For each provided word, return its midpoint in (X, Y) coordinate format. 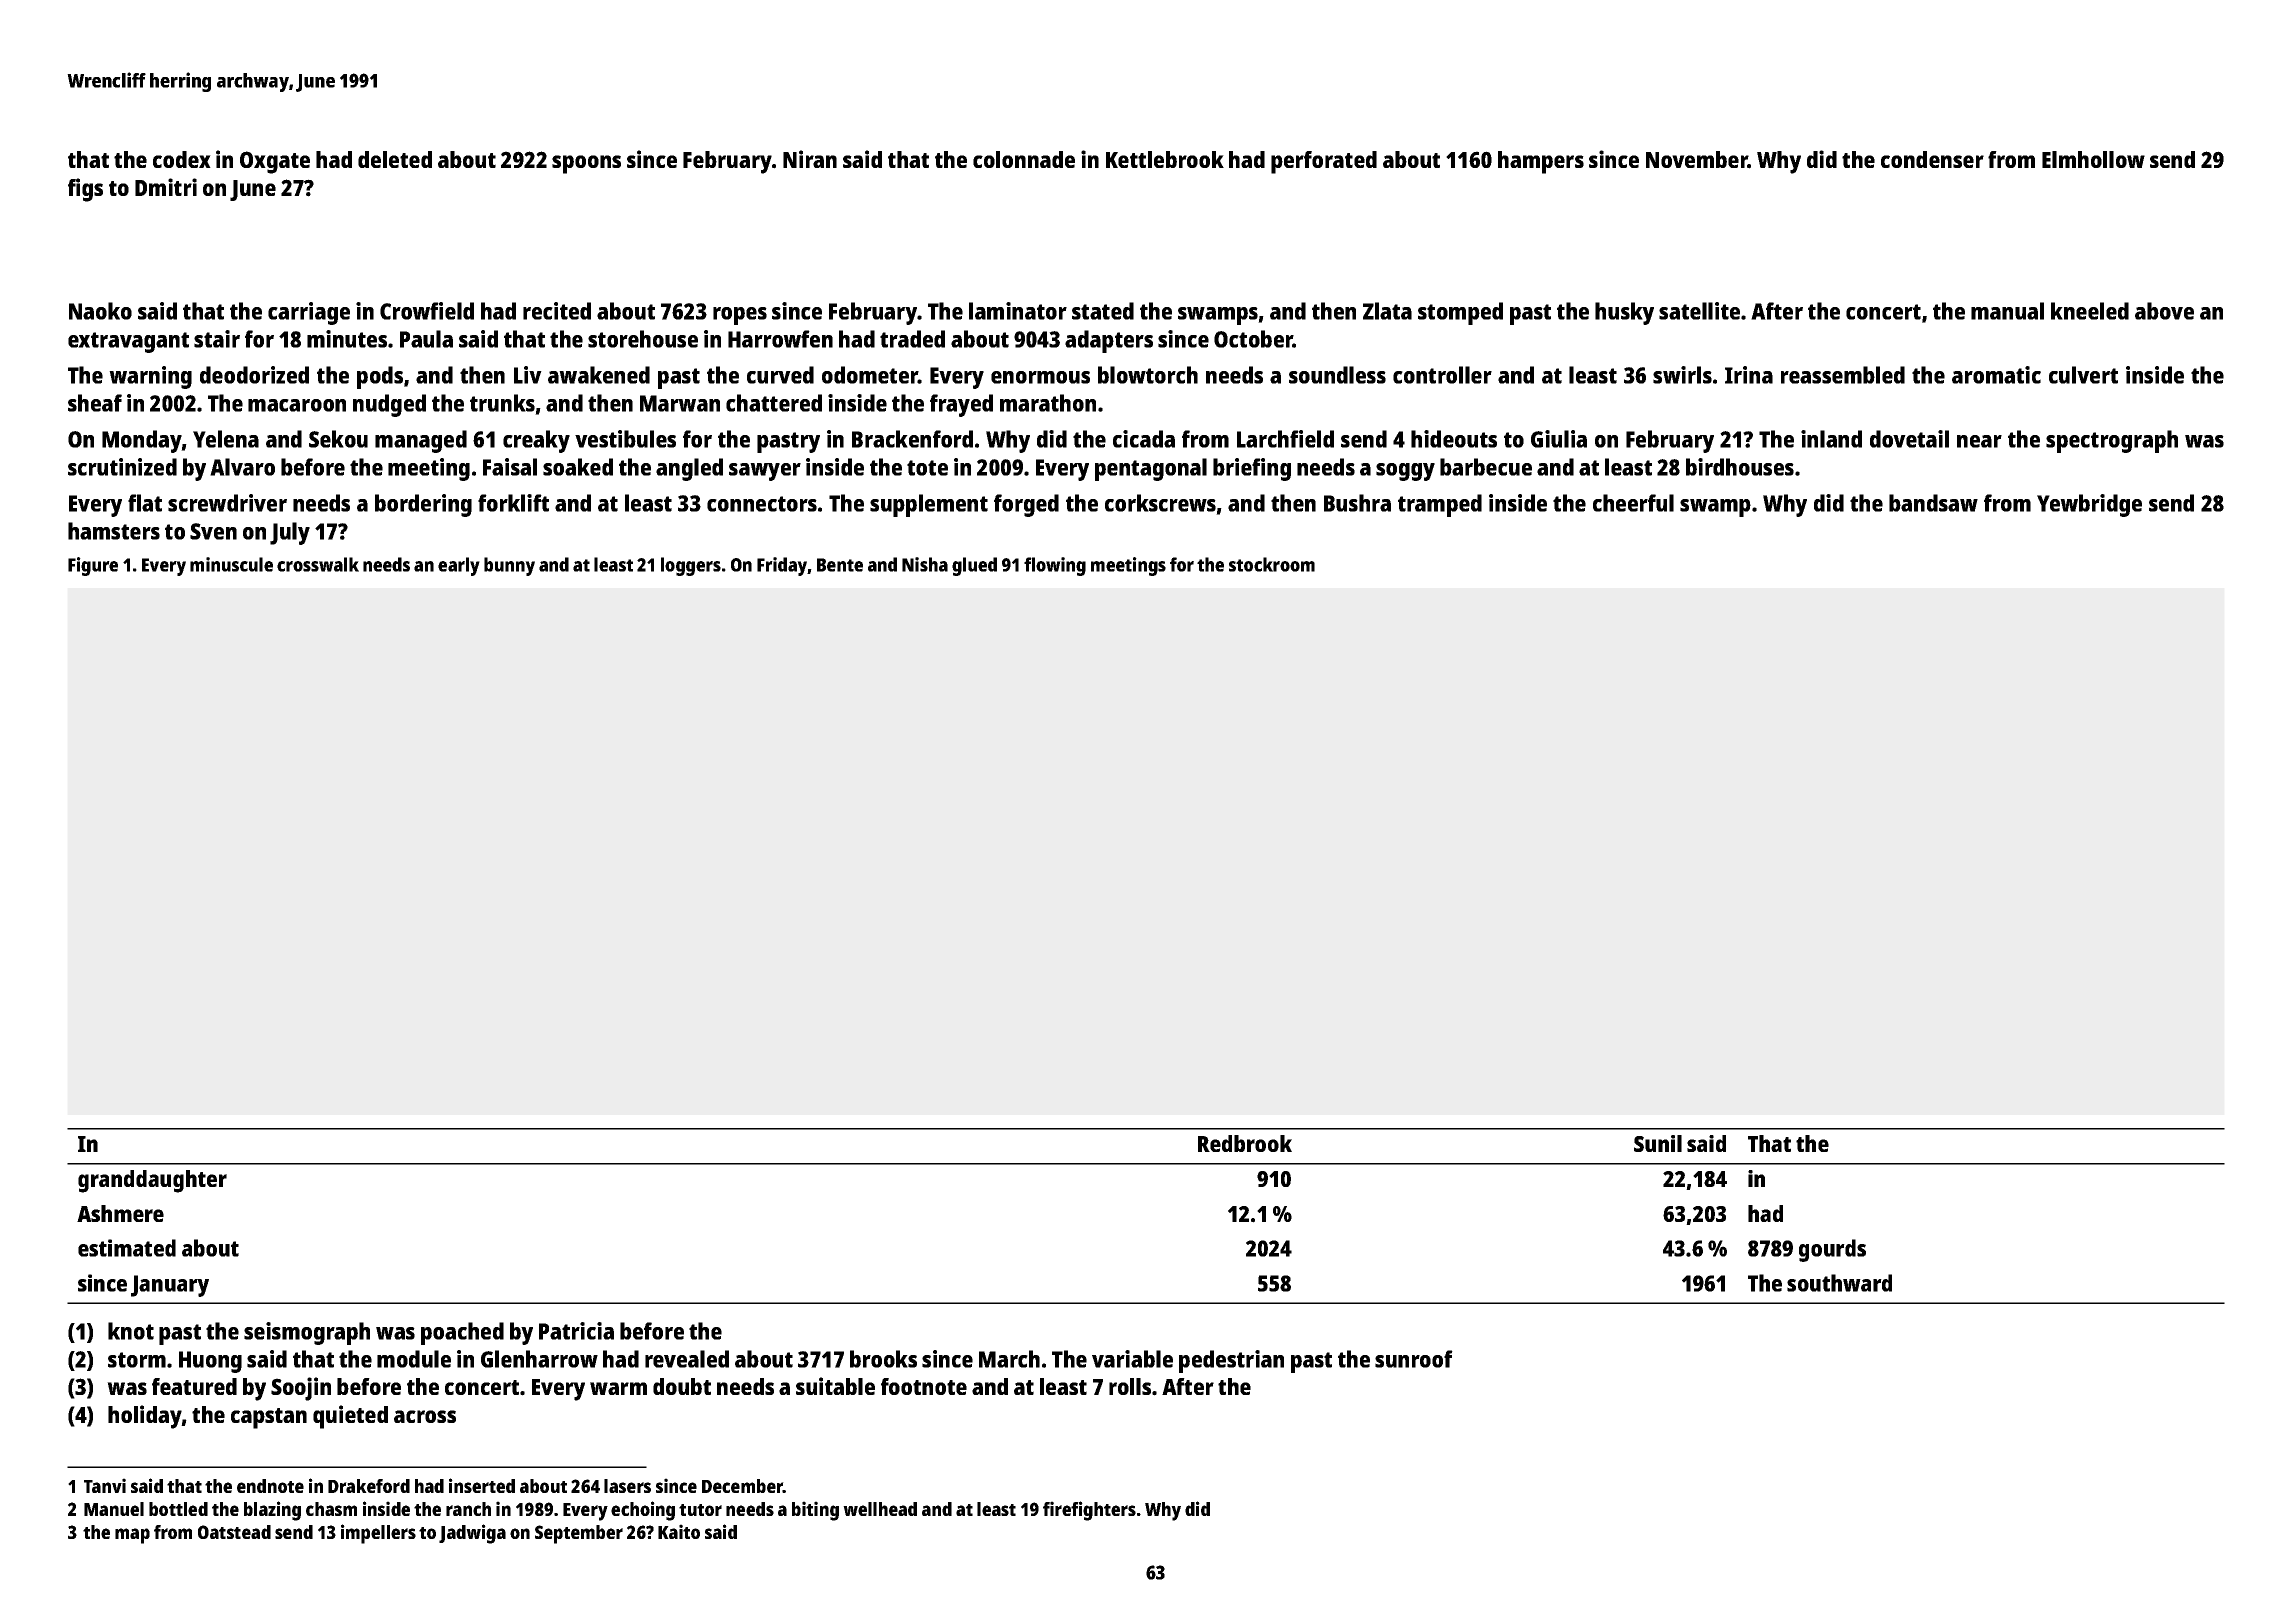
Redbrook (1245, 1143)
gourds (1832, 1250)
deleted (395, 159)
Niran (810, 159)
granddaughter (152, 1181)
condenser (1932, 159)
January (170, 1286)
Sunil (1658, 1143)
